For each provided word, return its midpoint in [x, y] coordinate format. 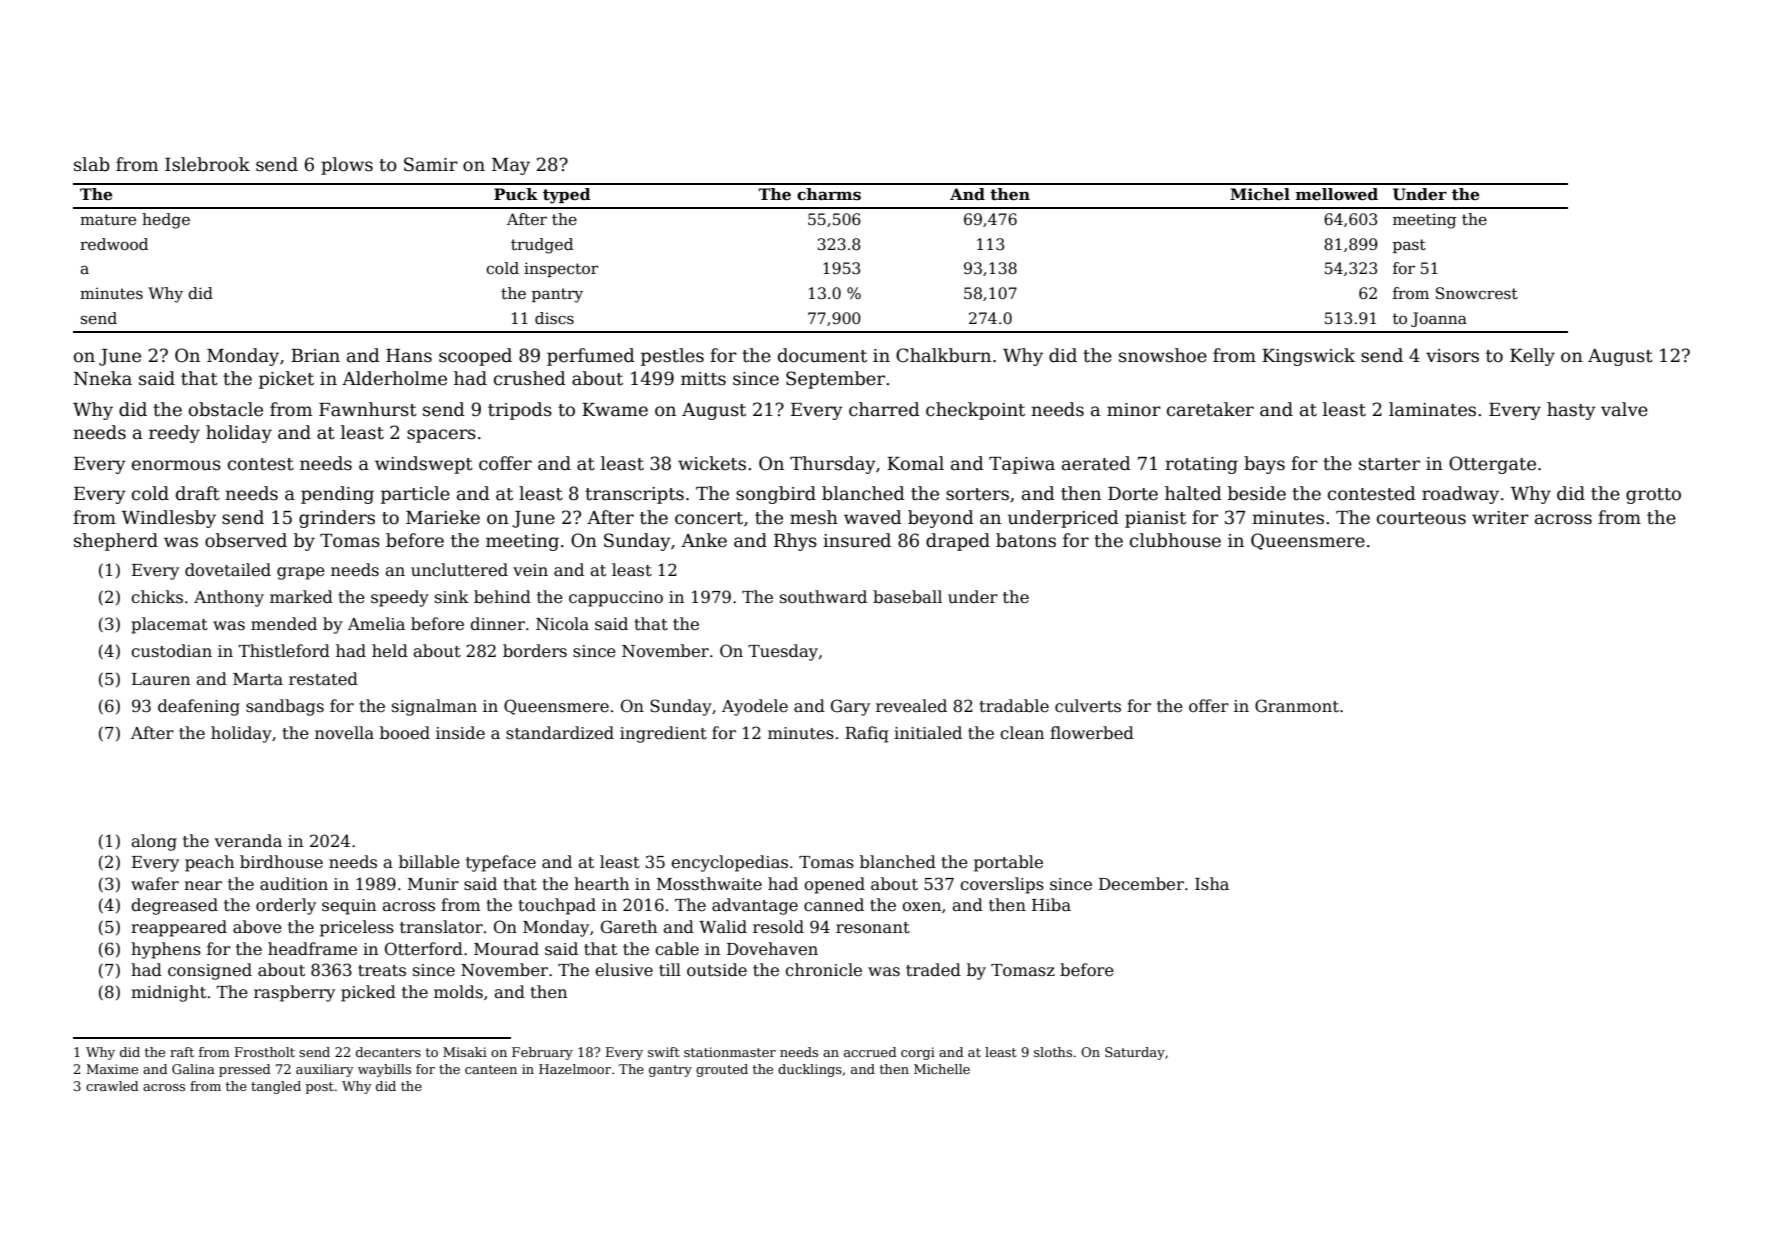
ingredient [663, 734]
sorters [977, 494]
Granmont [1297, 706]
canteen [491, 1069]
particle [415, 495]
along [154, 842]
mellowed [1337, 194]
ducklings [810, 1070]
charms [829, 194]
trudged [542, 246]
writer [1500, 518]
